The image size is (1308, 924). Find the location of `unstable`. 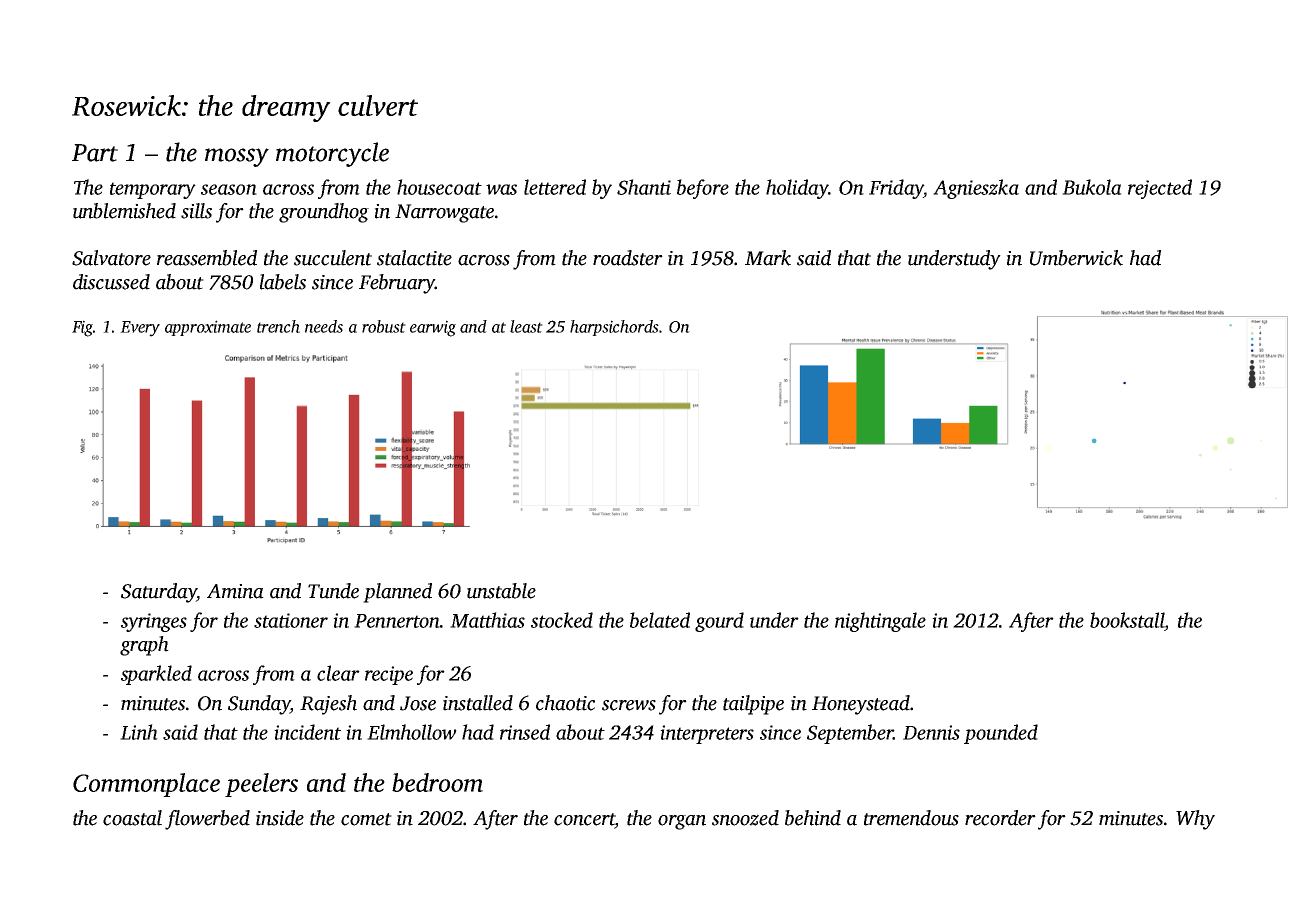

unstable is located at coordinates (501, 591).
